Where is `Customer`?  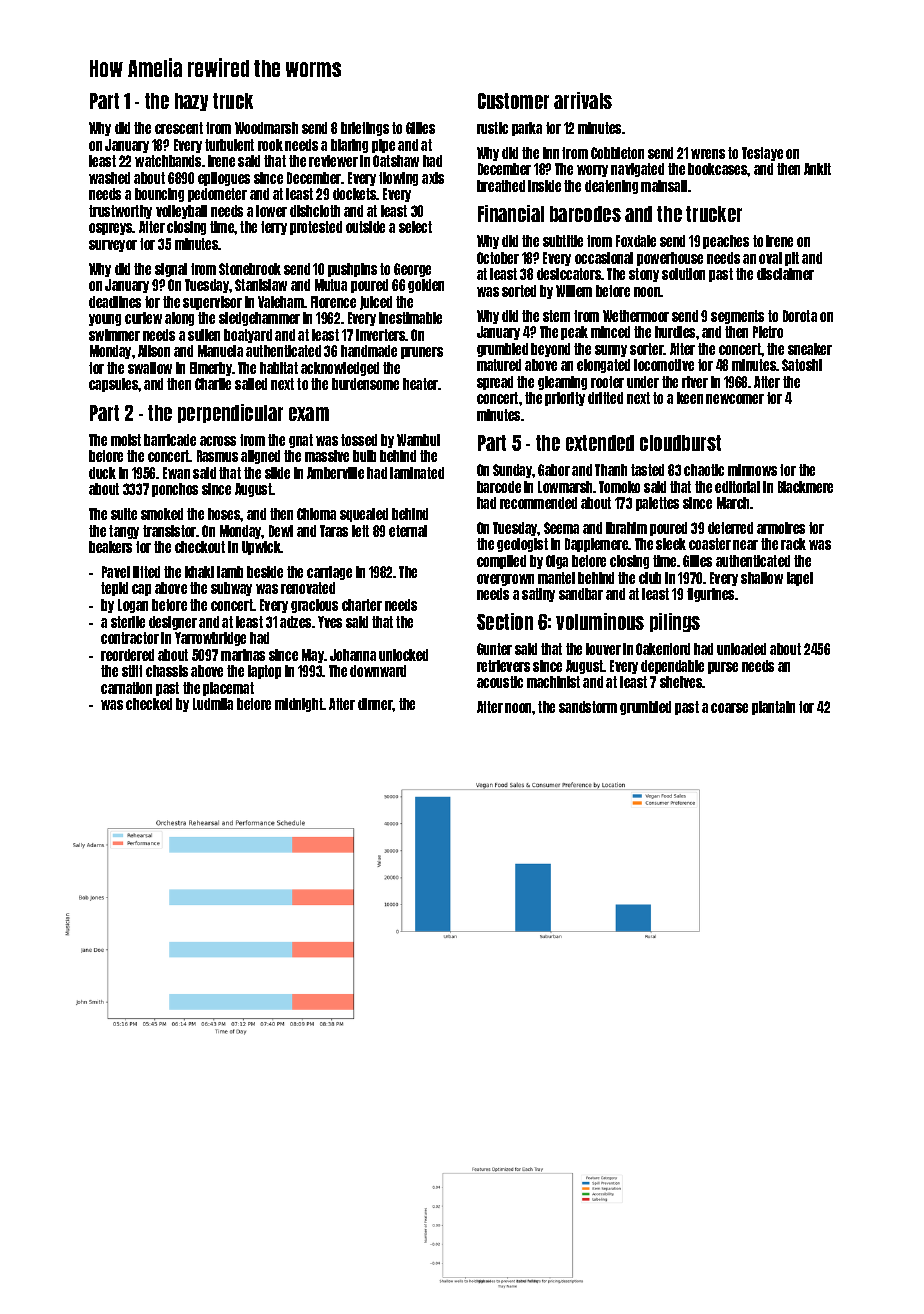 Customer is located at coordinates (513, 101).
